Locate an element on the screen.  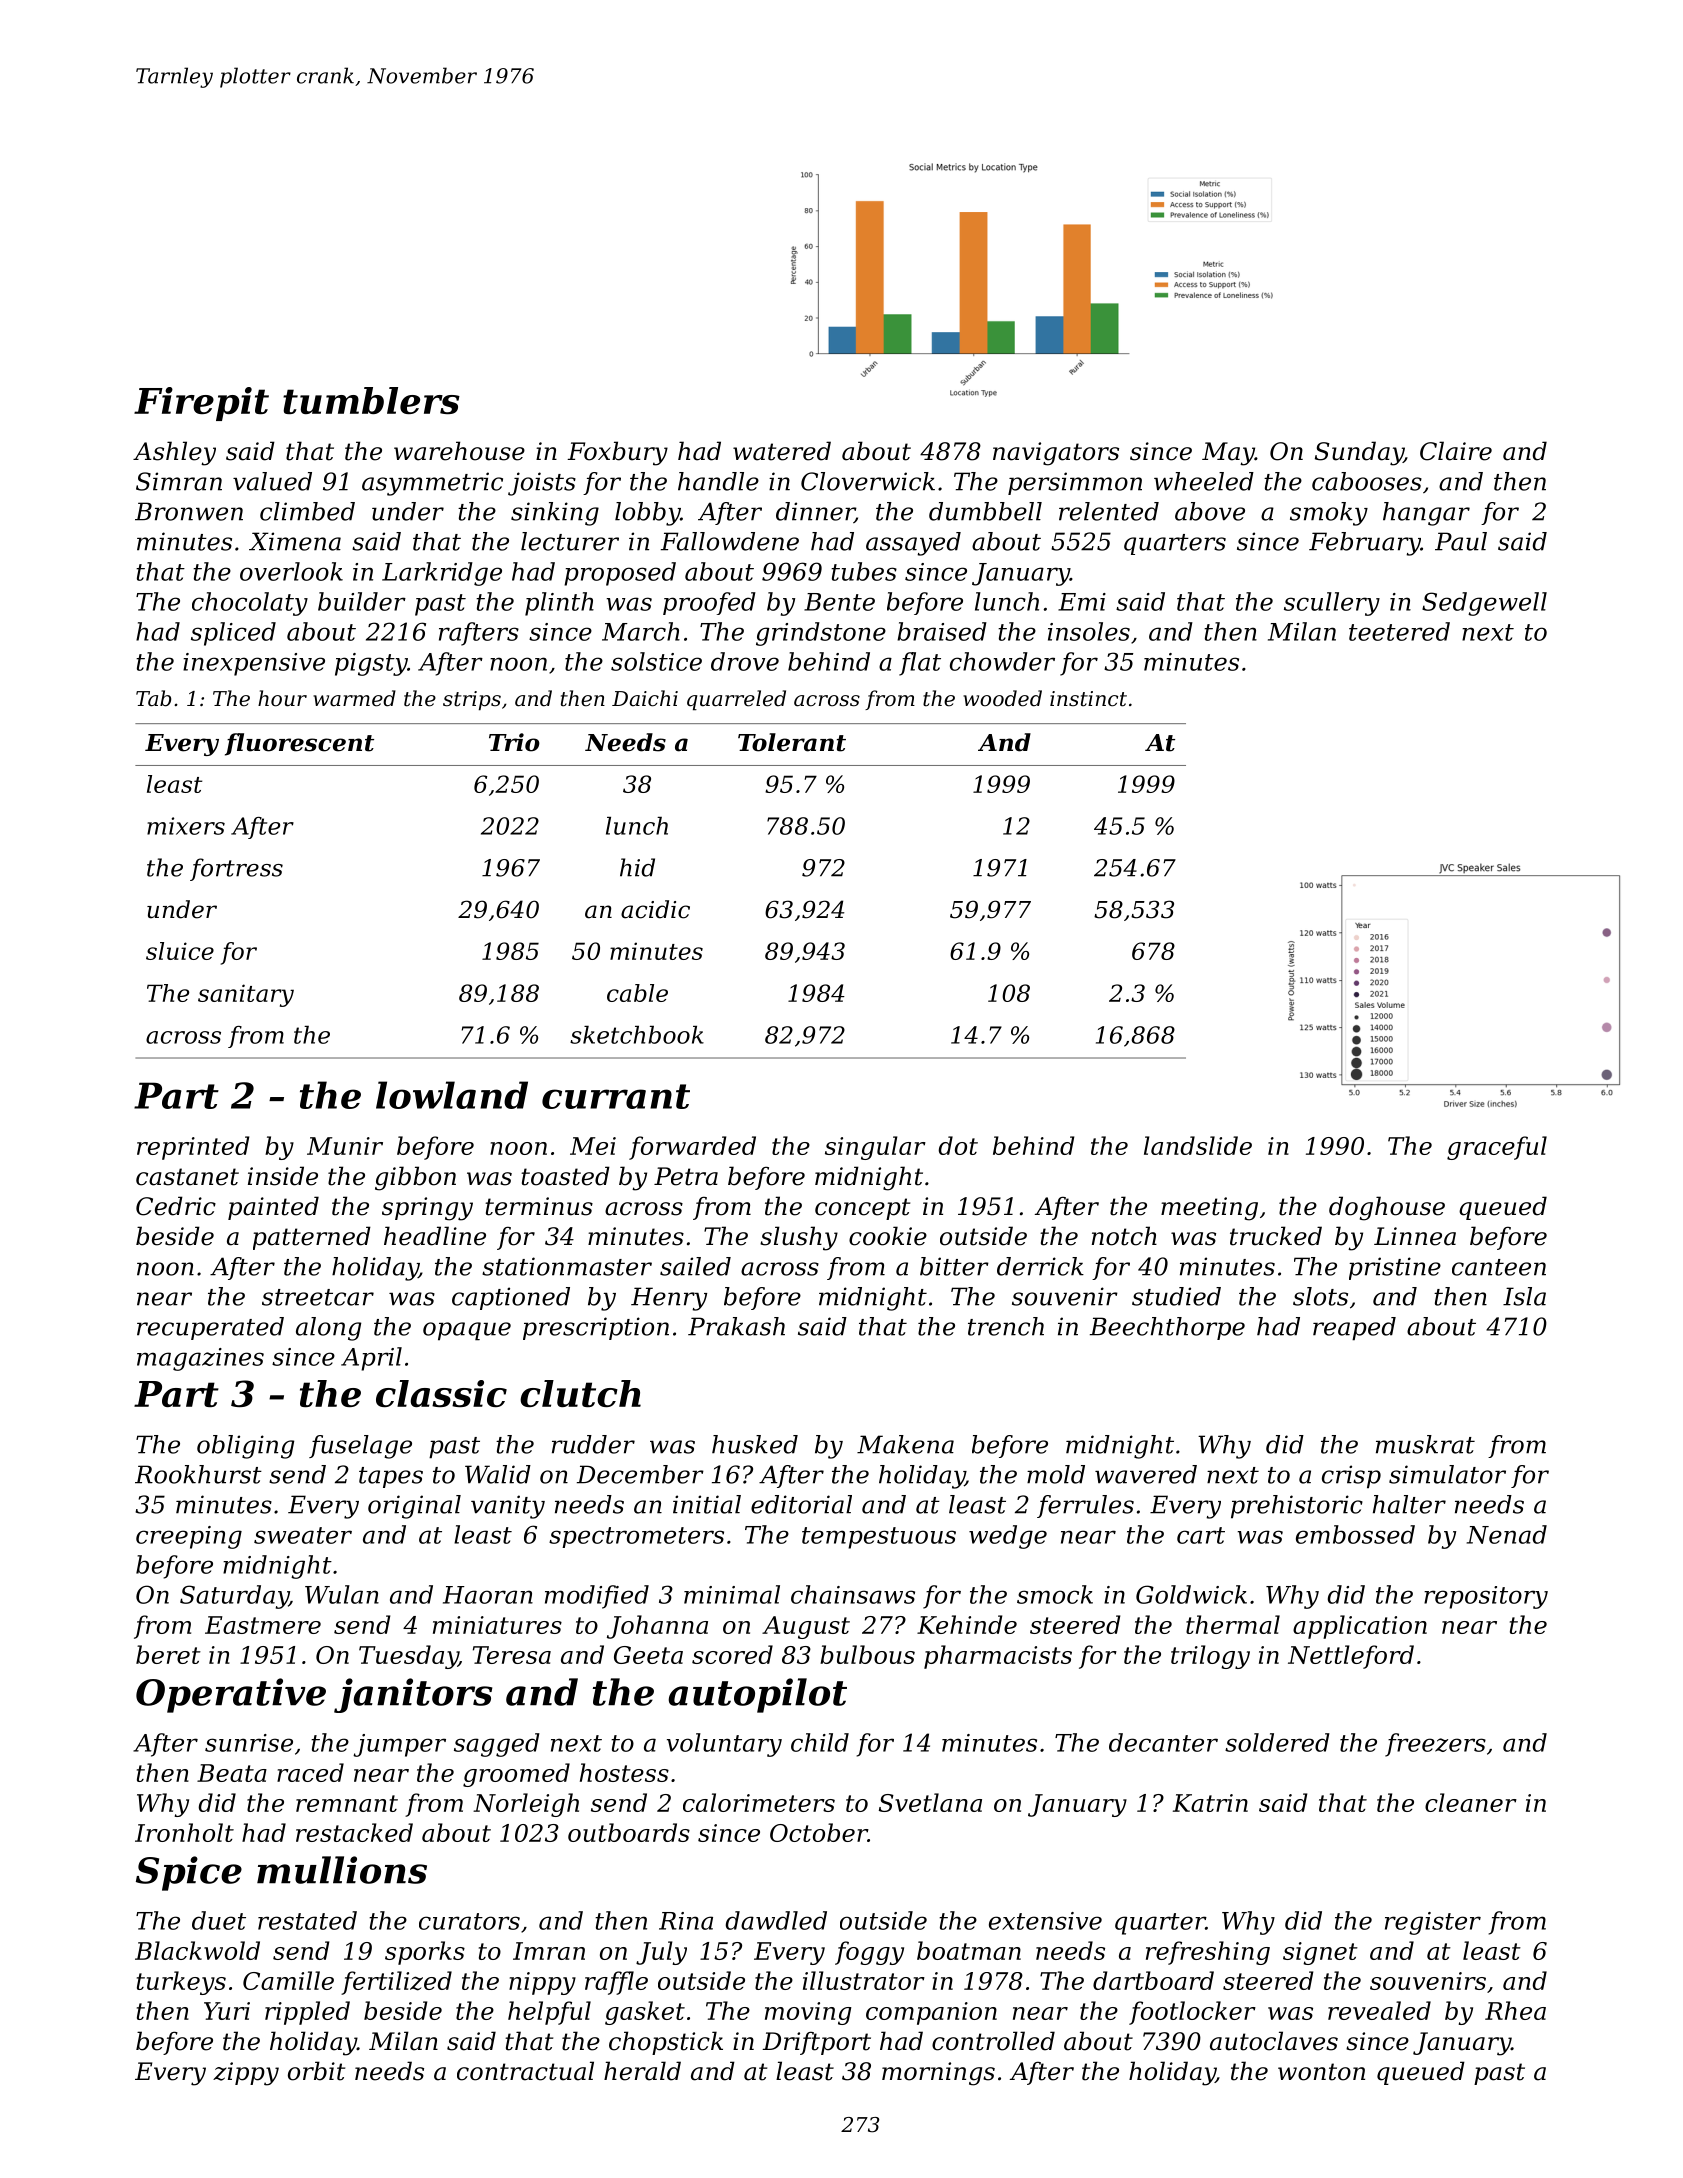
dot is located at coordinates (958, 1145).
